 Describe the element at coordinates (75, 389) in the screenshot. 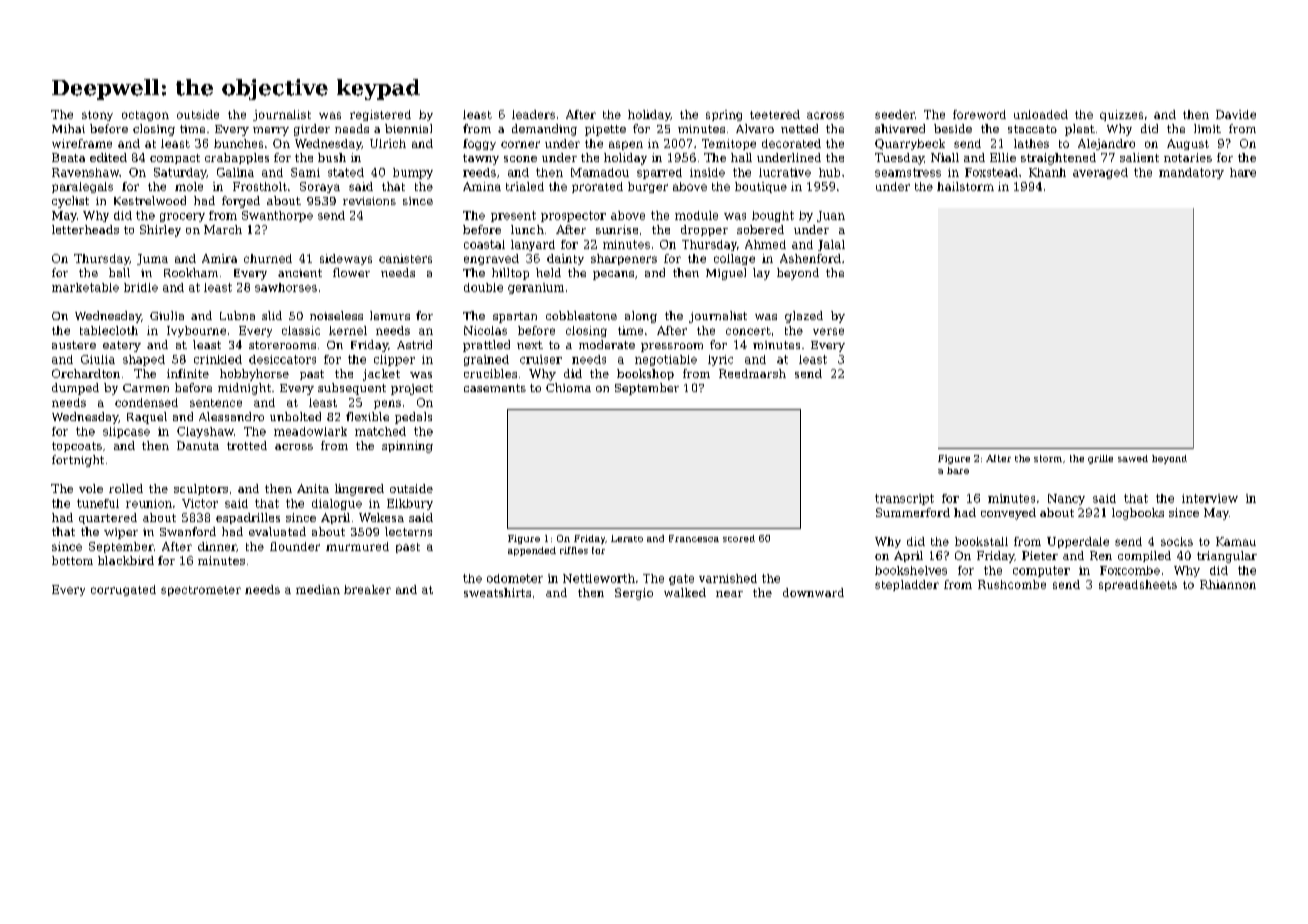

I see `dumped` at that location.
